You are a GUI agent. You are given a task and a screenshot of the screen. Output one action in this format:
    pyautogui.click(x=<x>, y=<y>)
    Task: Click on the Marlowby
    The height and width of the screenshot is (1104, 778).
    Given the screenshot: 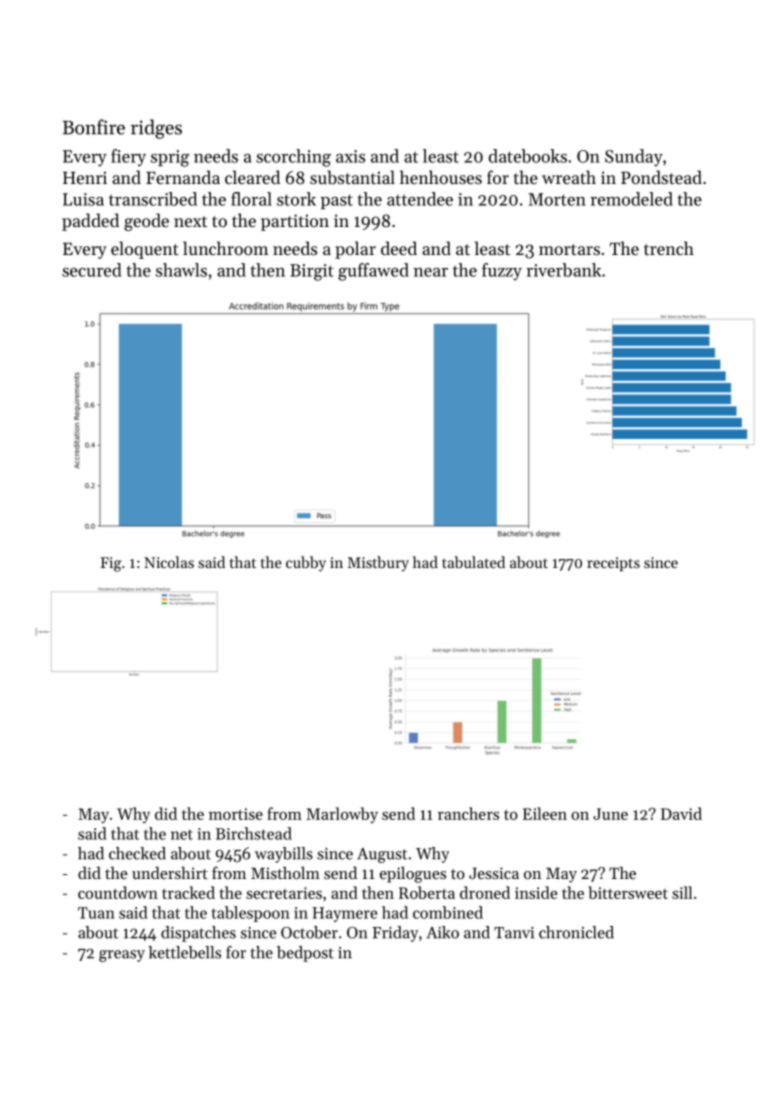 What is the action you would take?
    pyautogui.click(x=342, y=815)
